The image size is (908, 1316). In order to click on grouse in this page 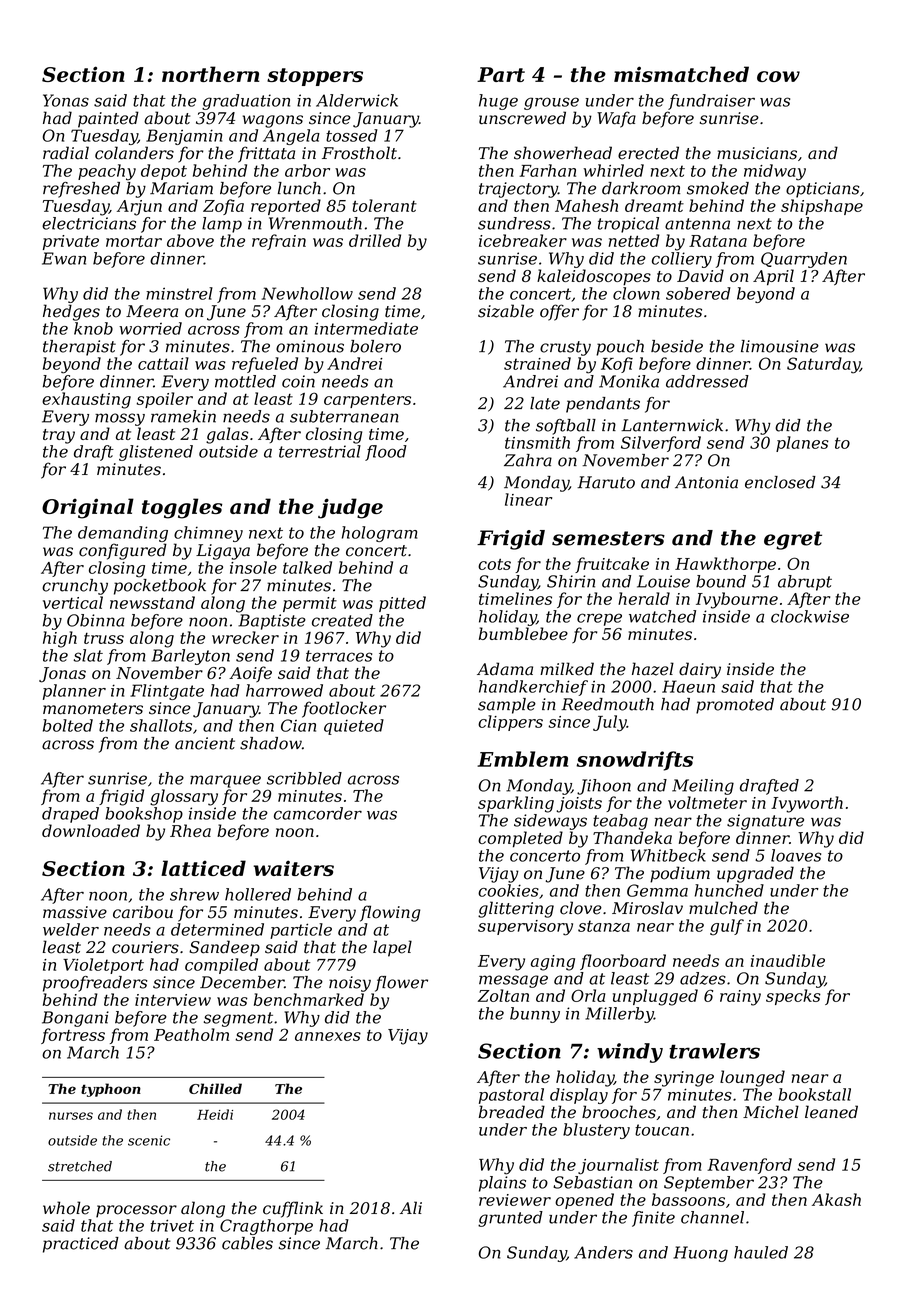, I will do `click(551, 103)`.
